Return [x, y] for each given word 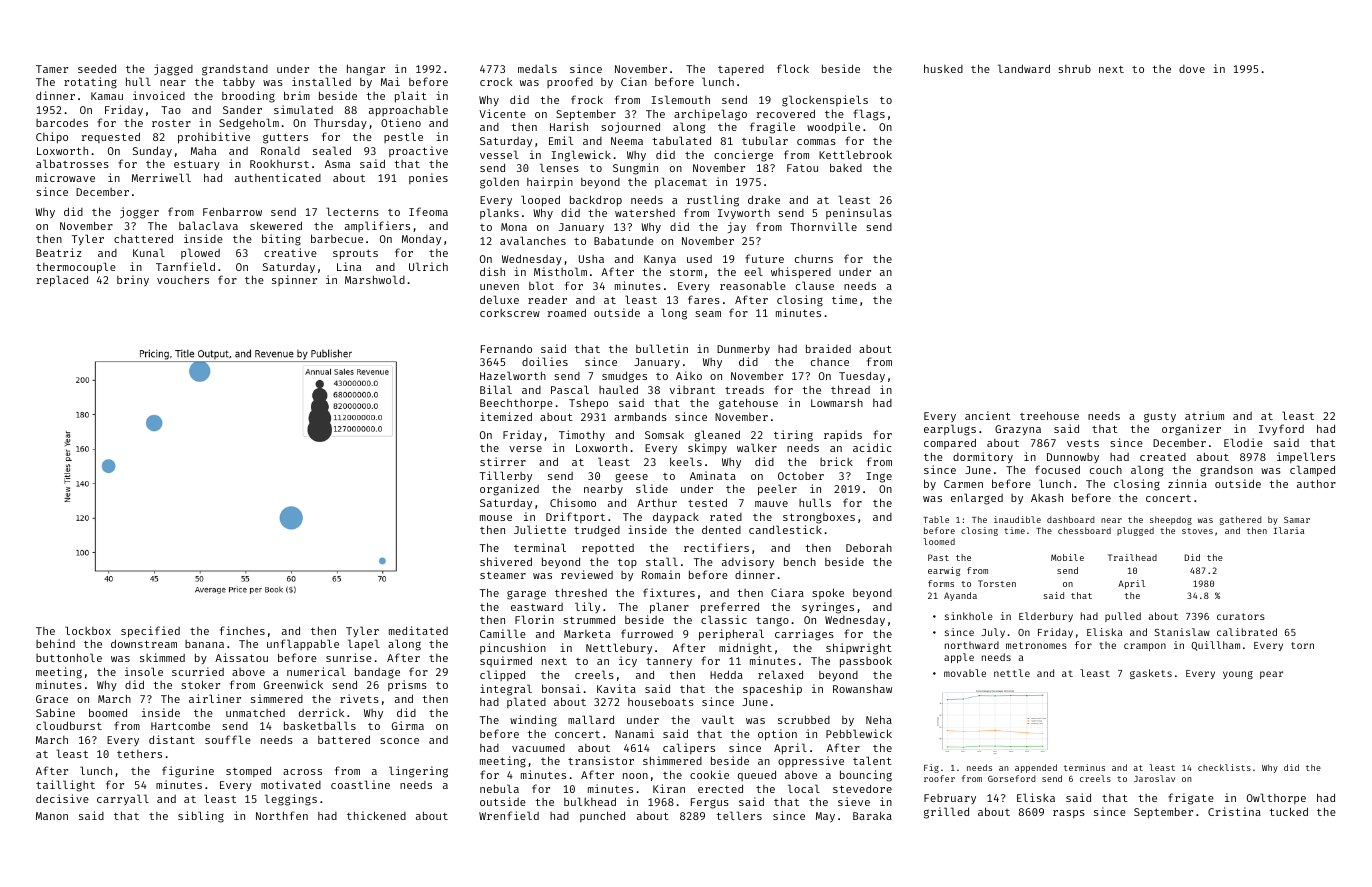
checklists [1224, 767]
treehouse [1049, 415]
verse [525, 449]
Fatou [802, 168]
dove [1192, 69]
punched [602, 816]
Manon [52, 816]
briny [133, 280]
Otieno [401, 122]
